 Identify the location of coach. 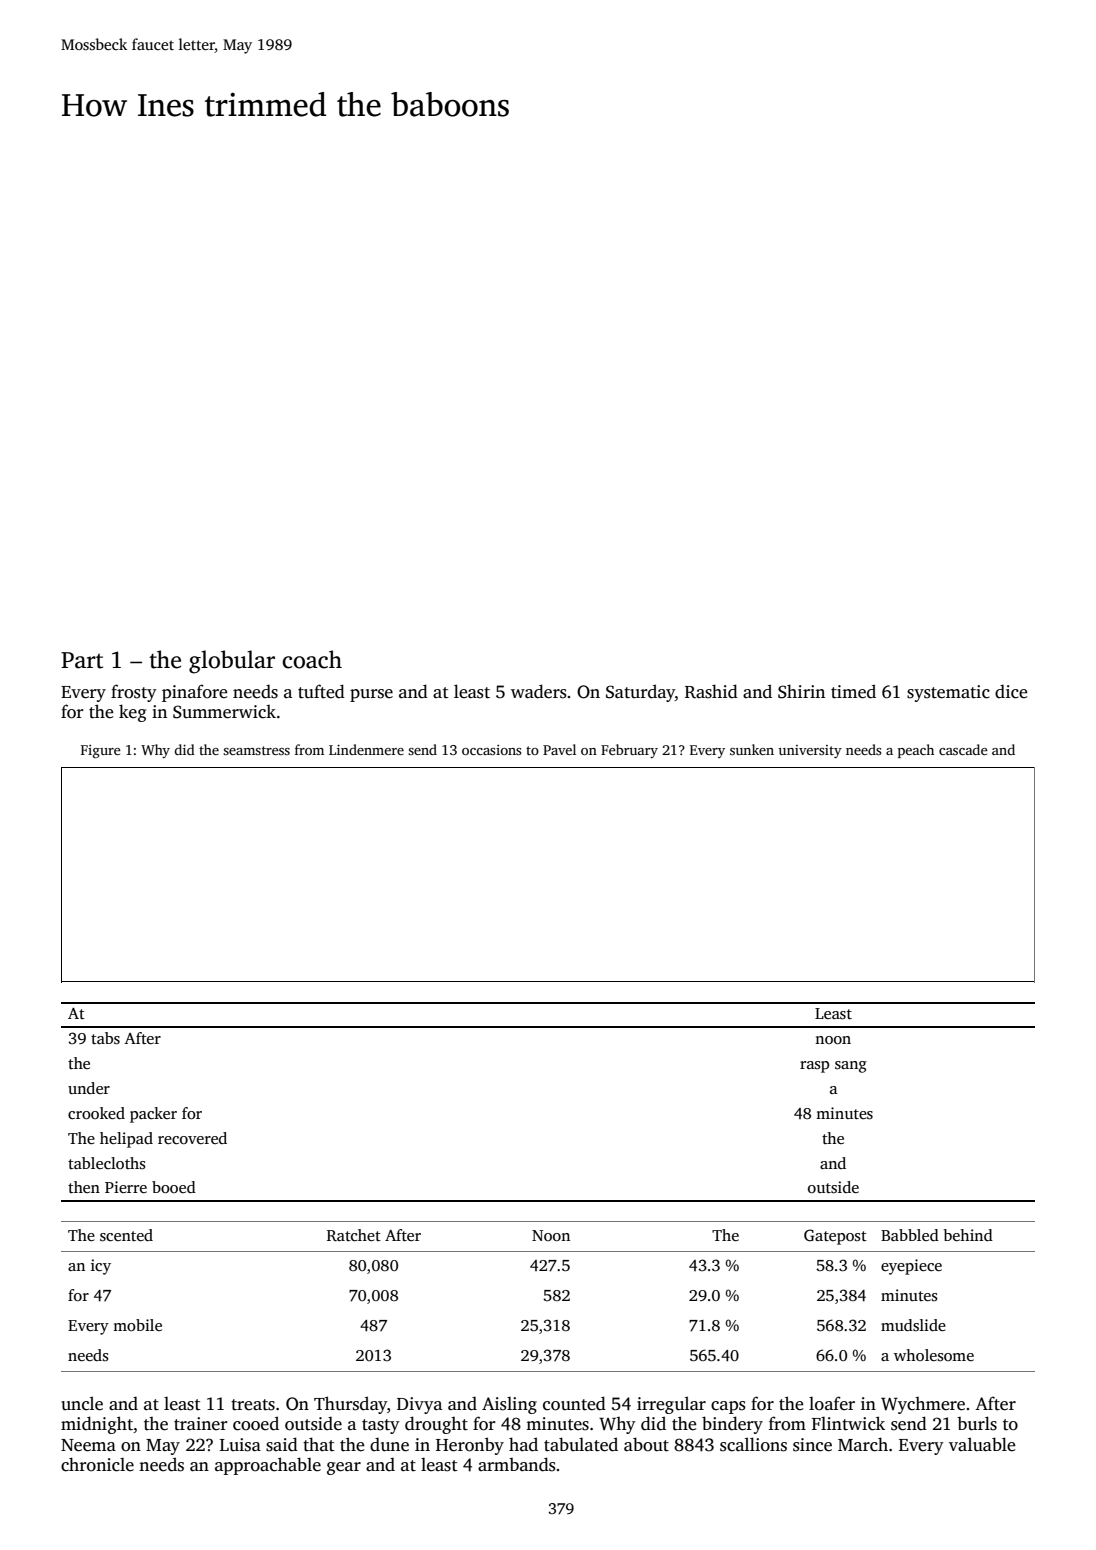
(312, 659).
